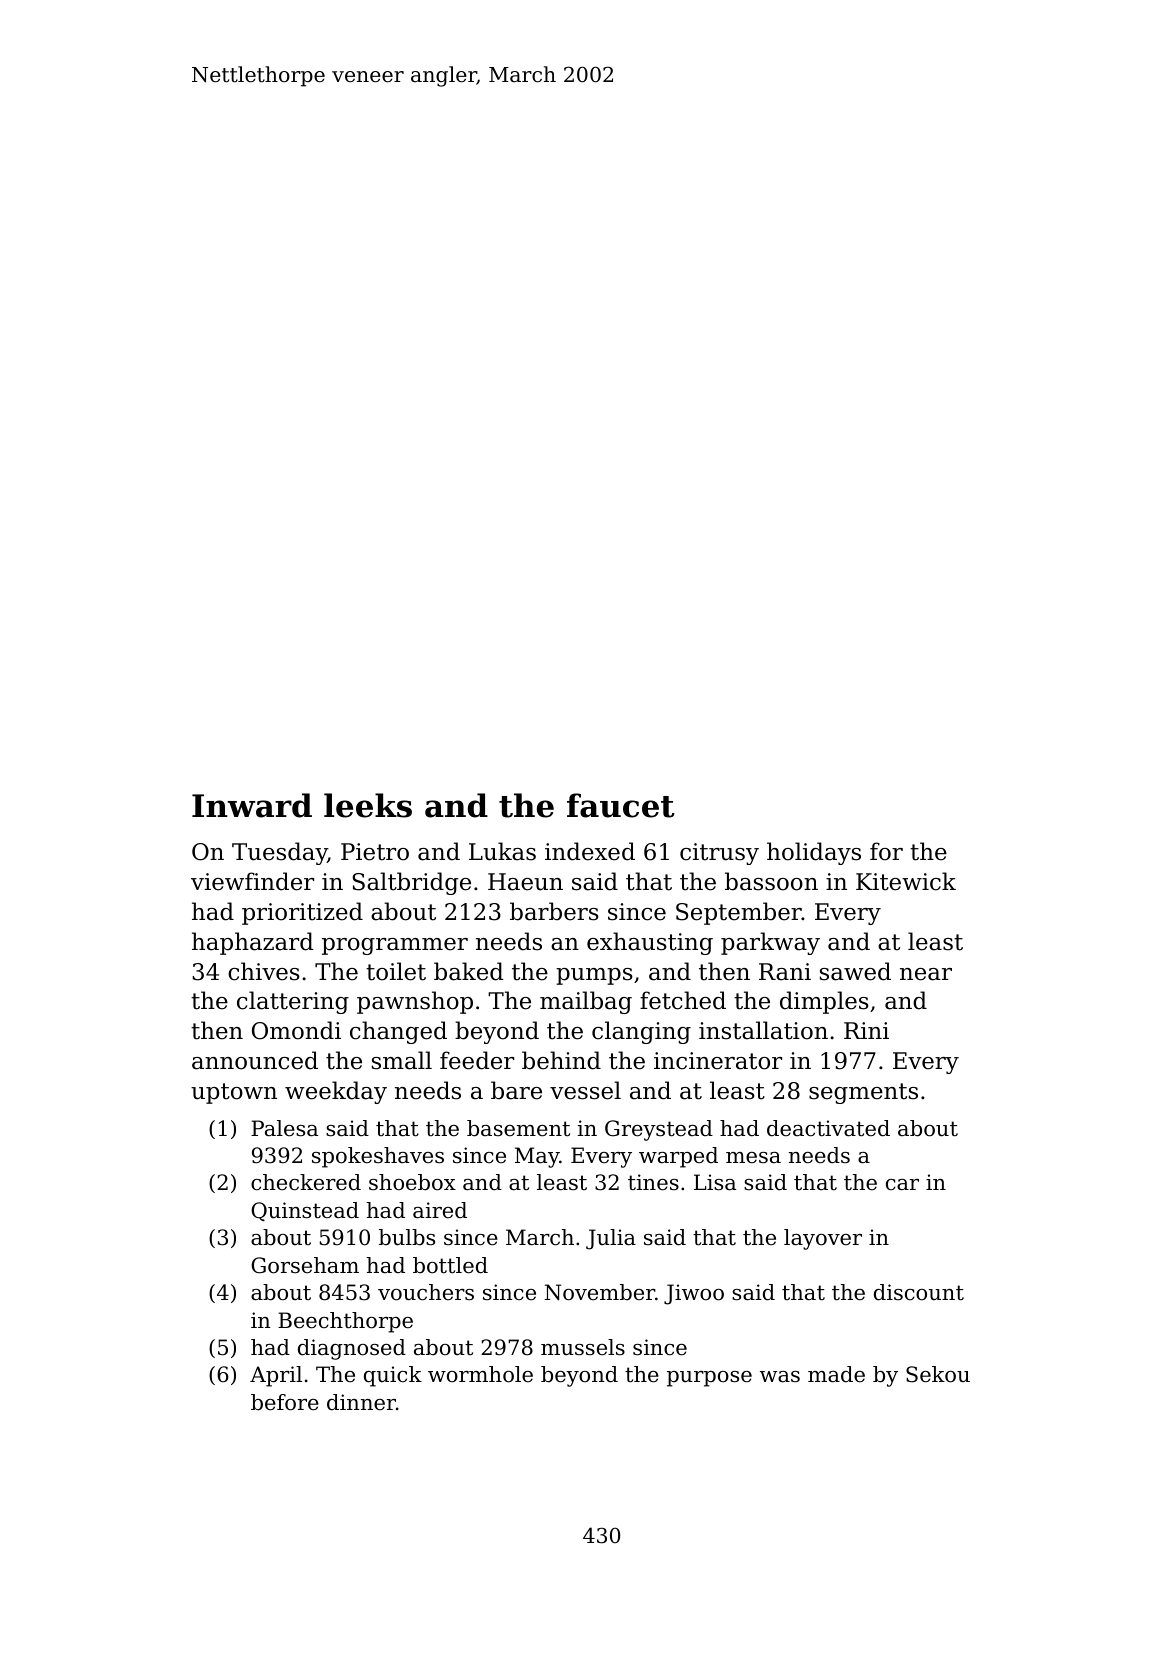  Describe the element at coordinates (823, 1239) in the document. I see `layover` at that location.
